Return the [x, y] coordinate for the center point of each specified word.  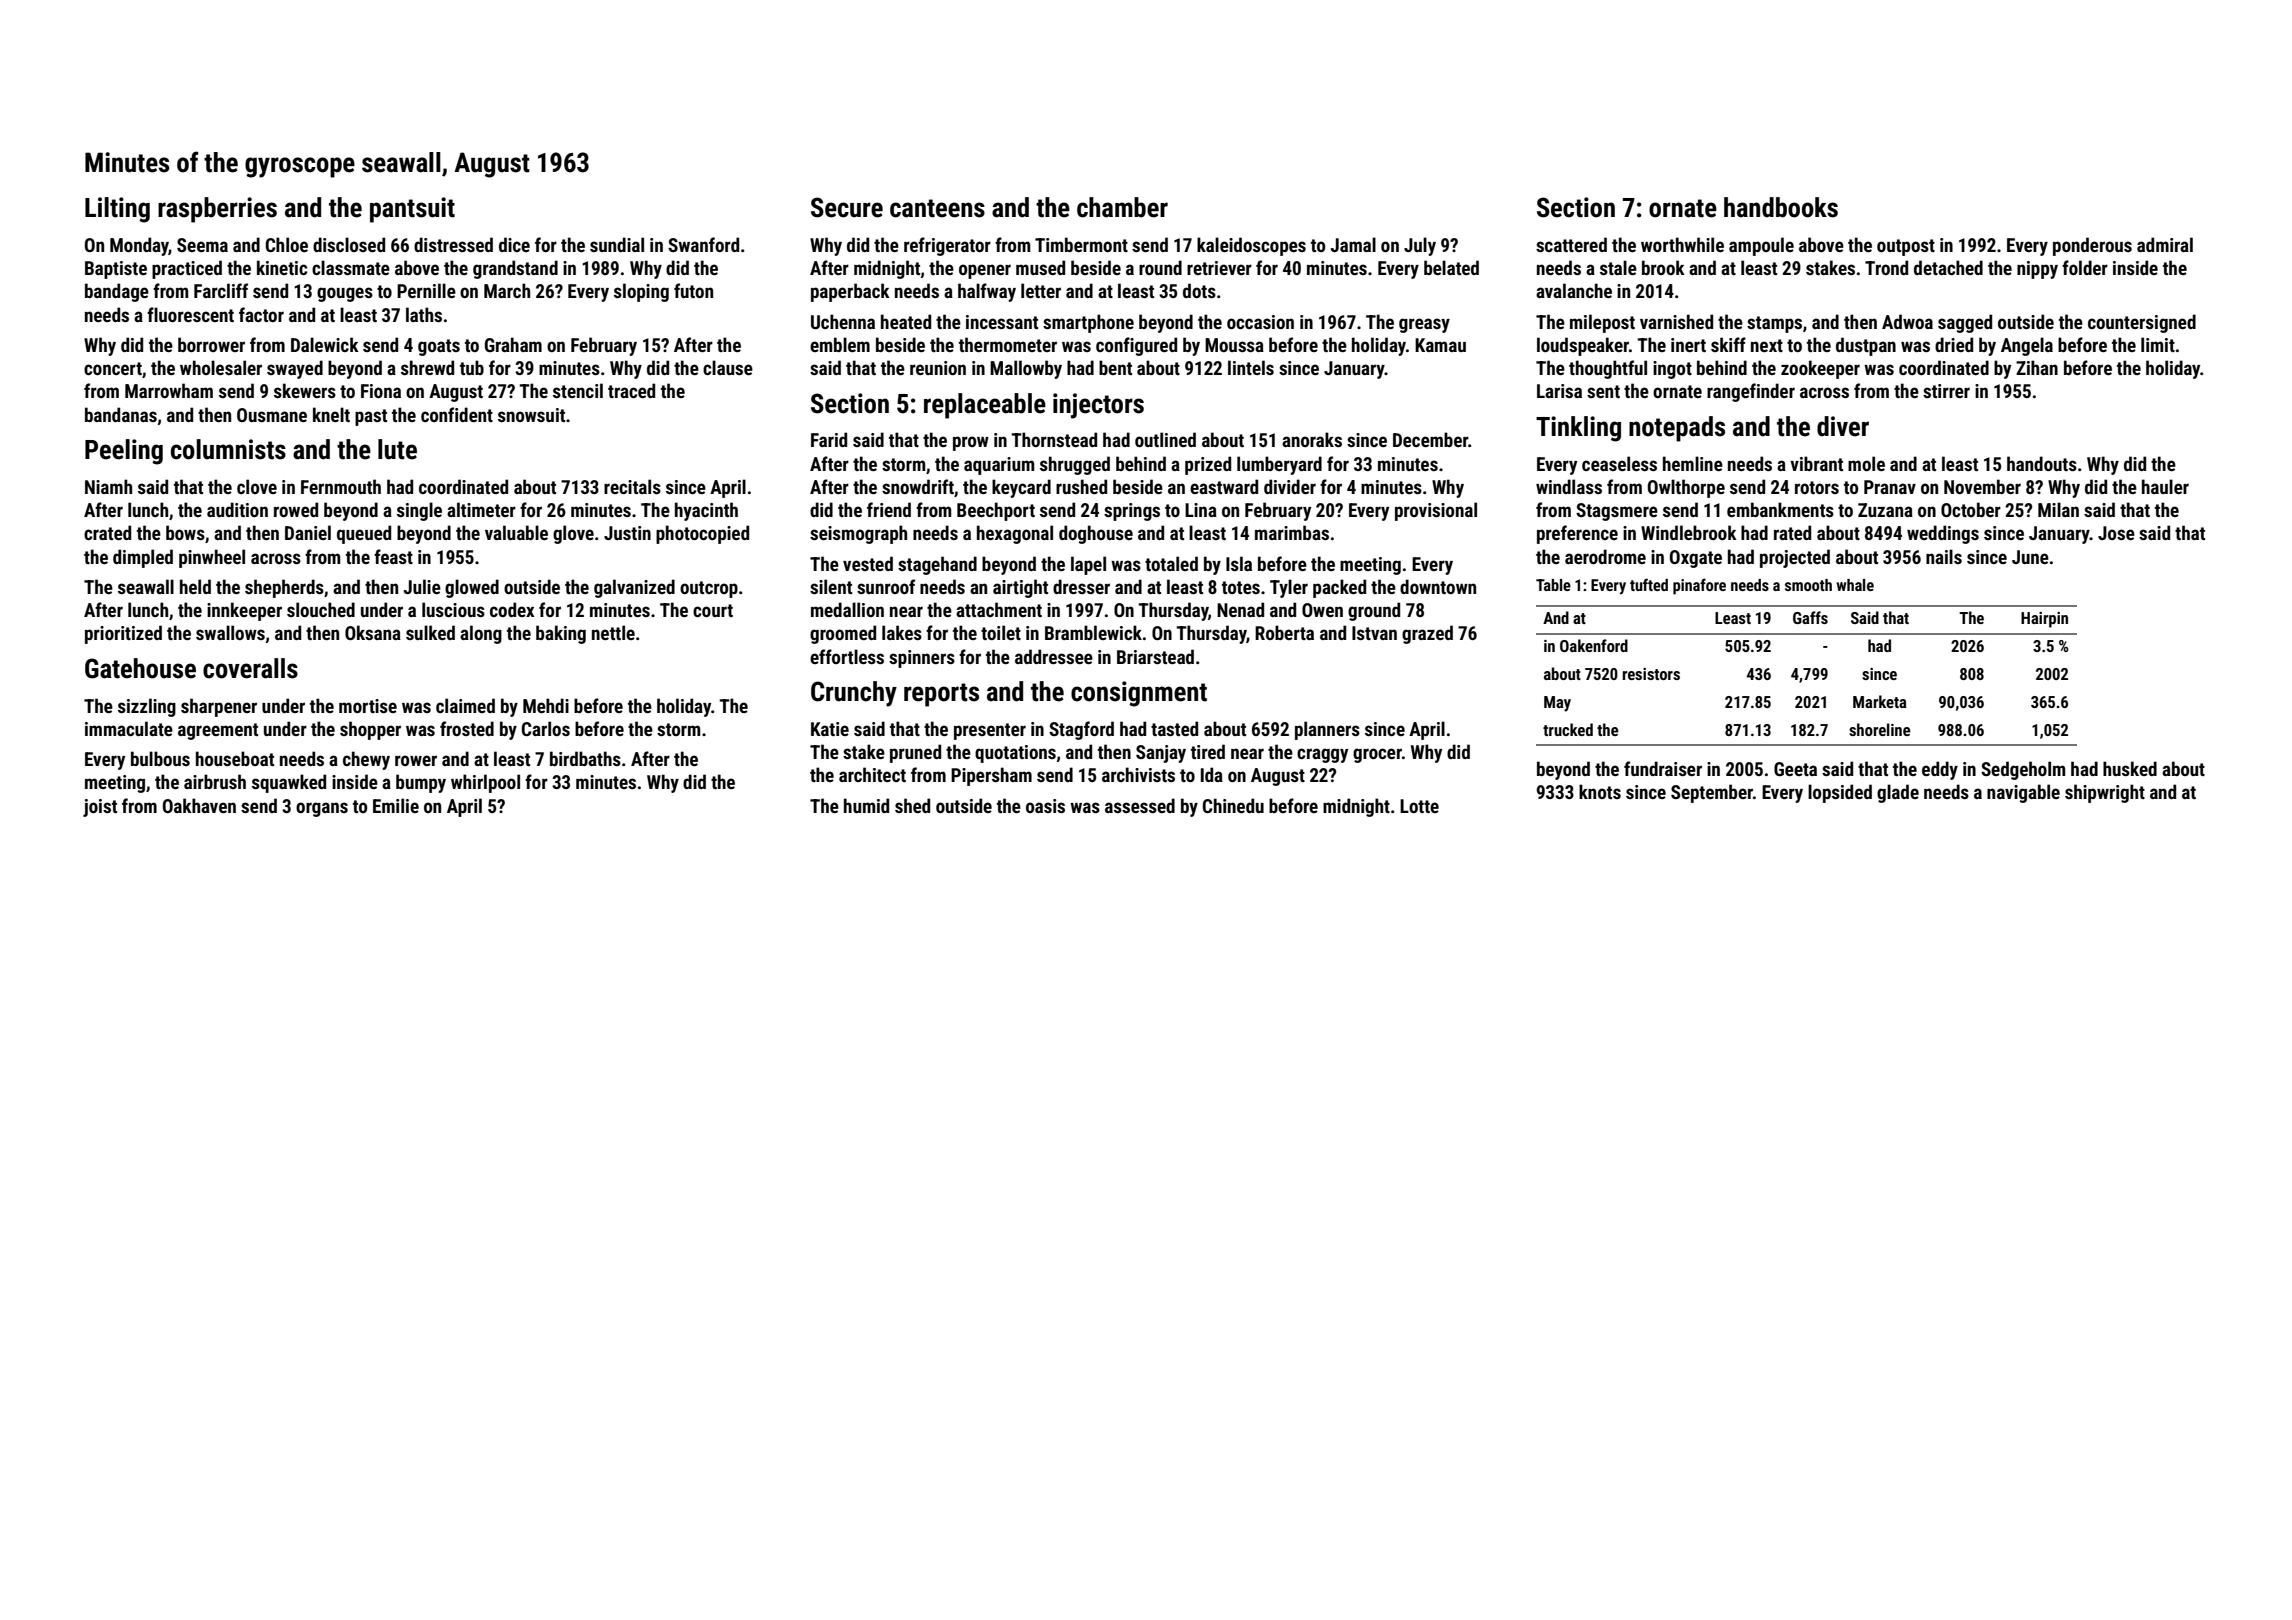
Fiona [381, 391]
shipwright [2105, 793]
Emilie [396, 805]
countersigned [2142, 323]
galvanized [634, 588]
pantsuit [412, 210]
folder [2085, 267]
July [1420, 246]
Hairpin [2044, 620]
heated [906, 321]
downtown [1438, 586]
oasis [1045, 806]
